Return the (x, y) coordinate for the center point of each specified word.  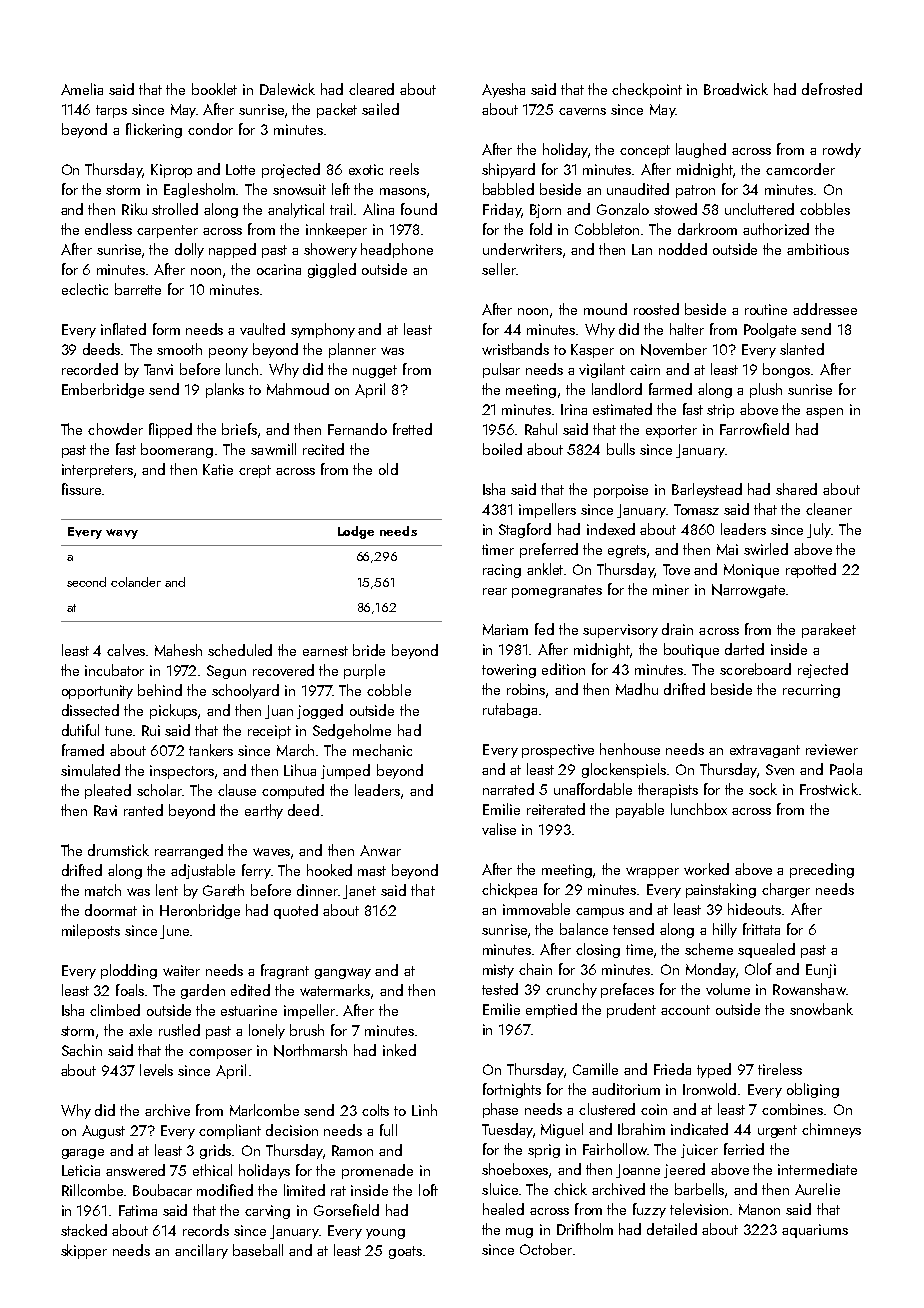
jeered (684, 1170)
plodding (129, 971)
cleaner (829, 509)
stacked (84, 1230)
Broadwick (736, 89)
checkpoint (647, 90)
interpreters (97, 471)
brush (307, 1030)
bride (369, 650)
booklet (214, 89)
